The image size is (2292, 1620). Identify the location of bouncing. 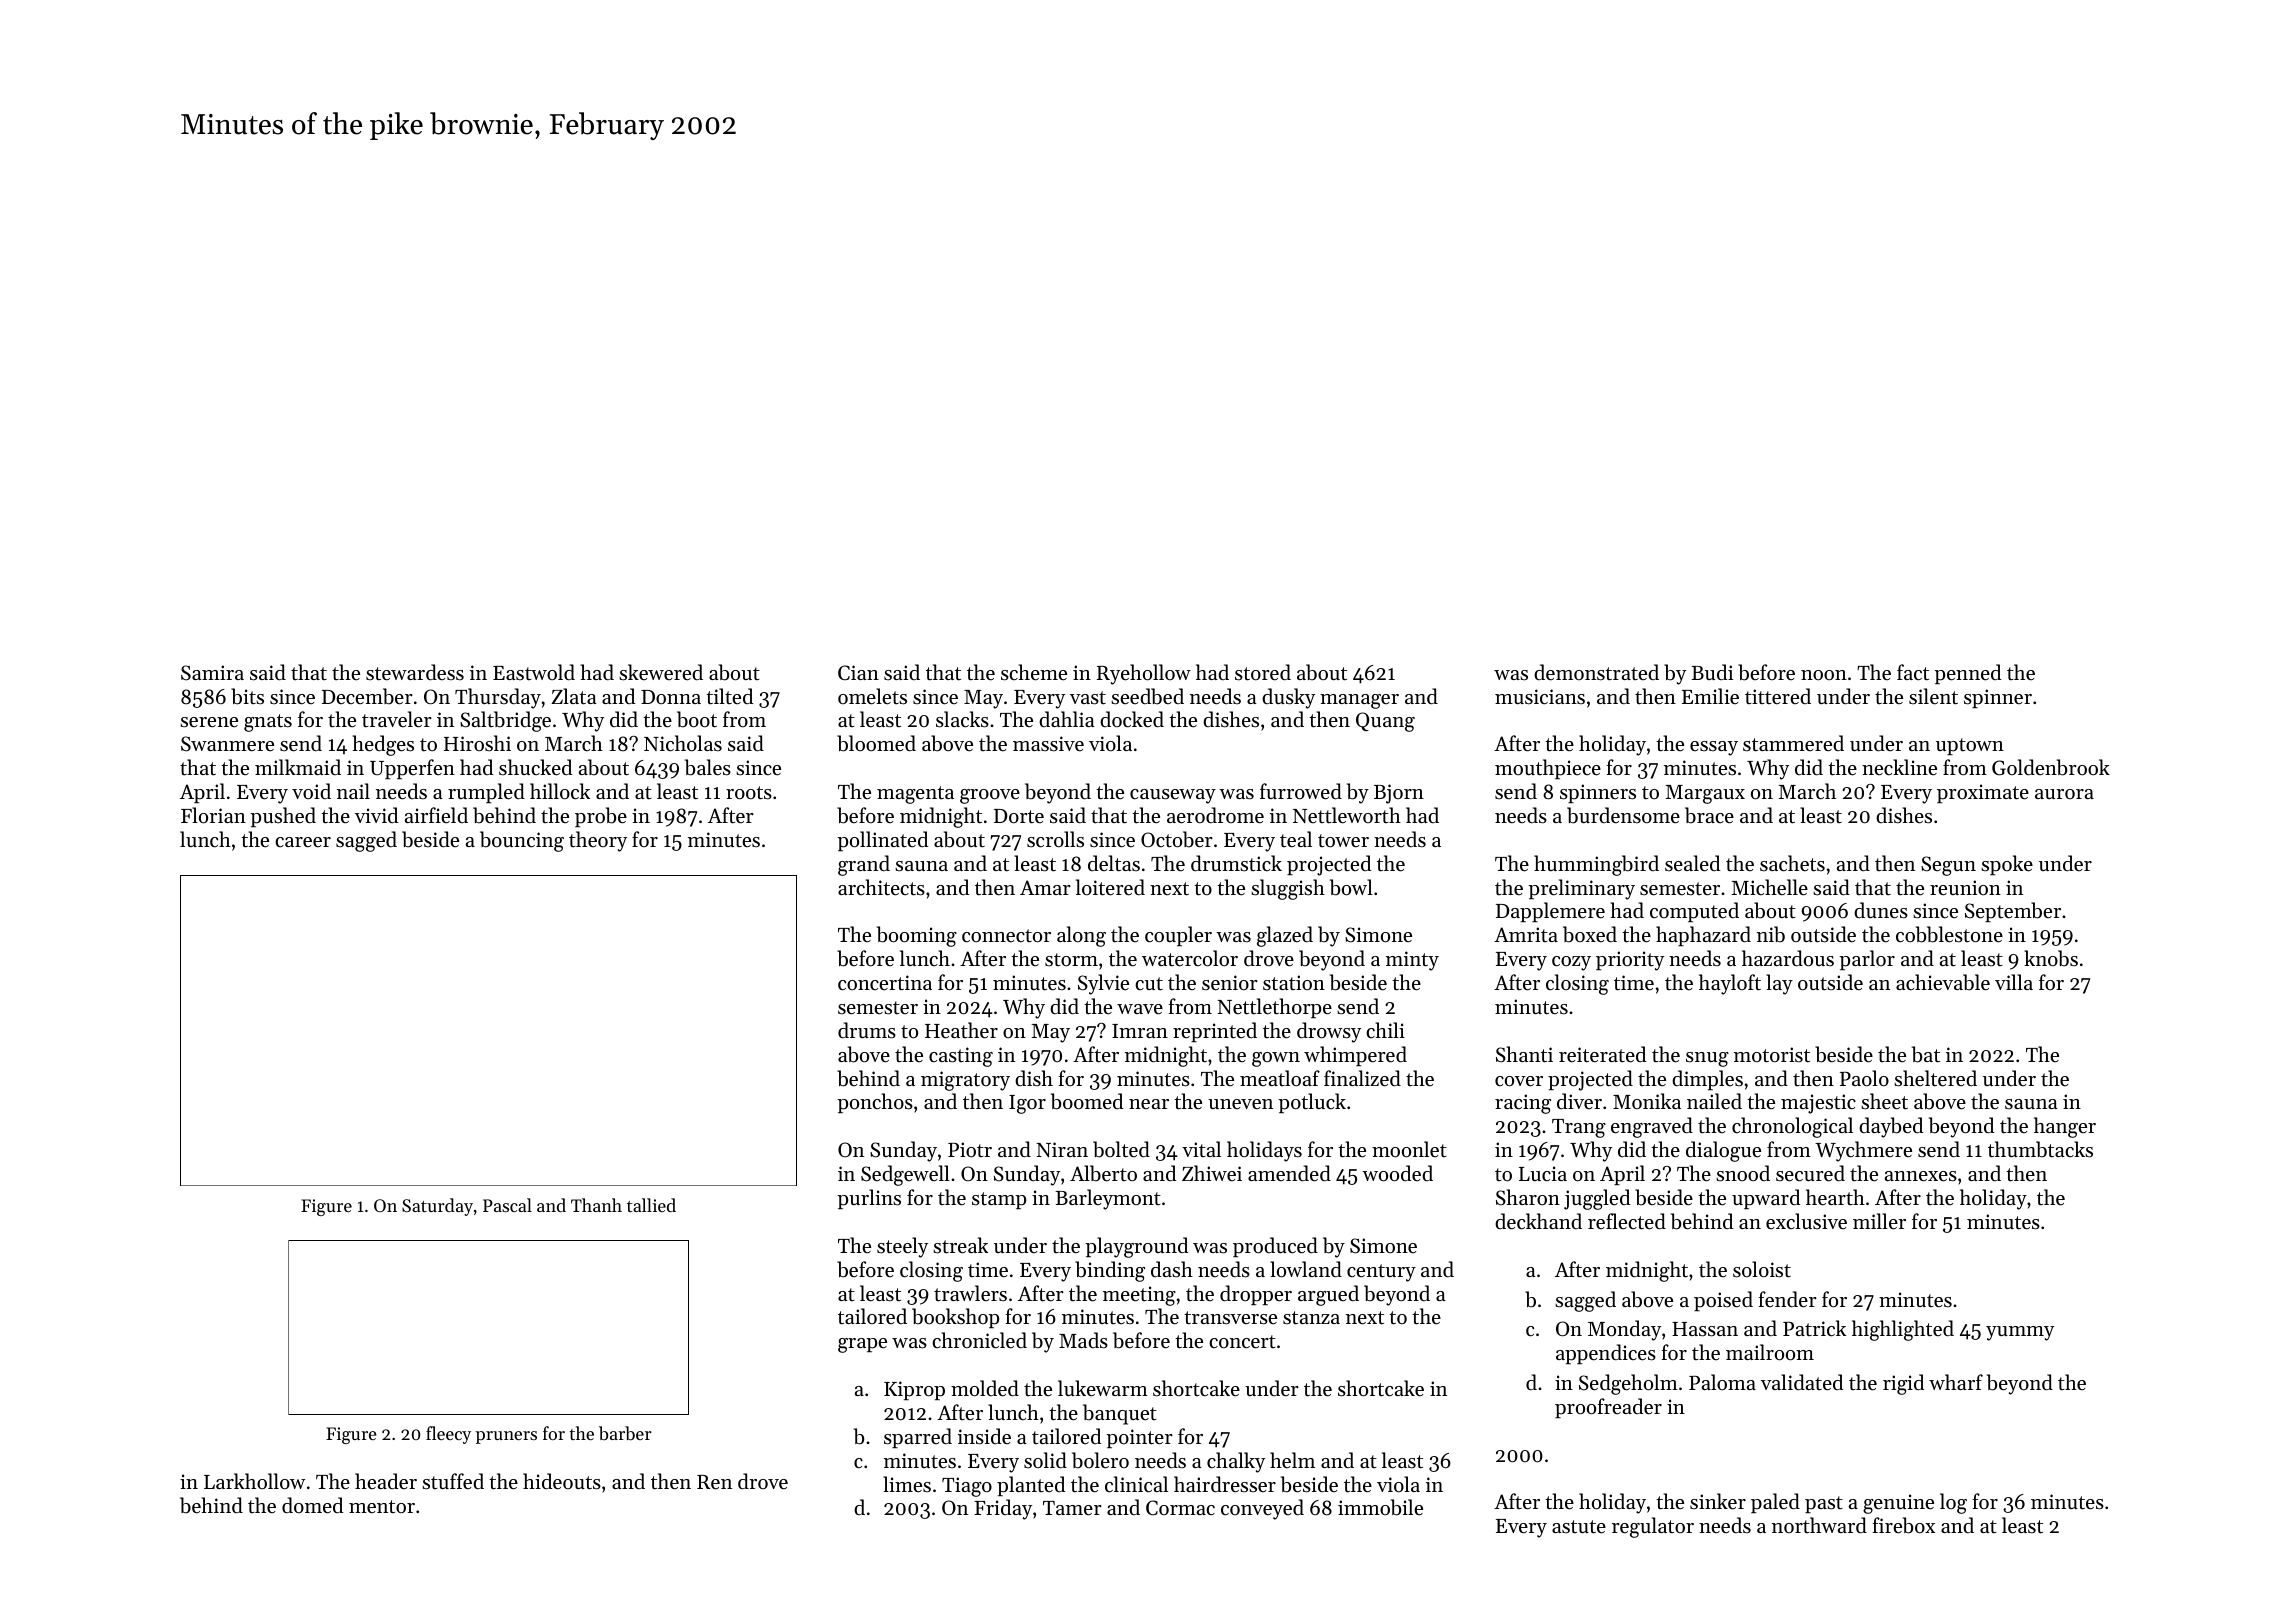
(522, 841).
